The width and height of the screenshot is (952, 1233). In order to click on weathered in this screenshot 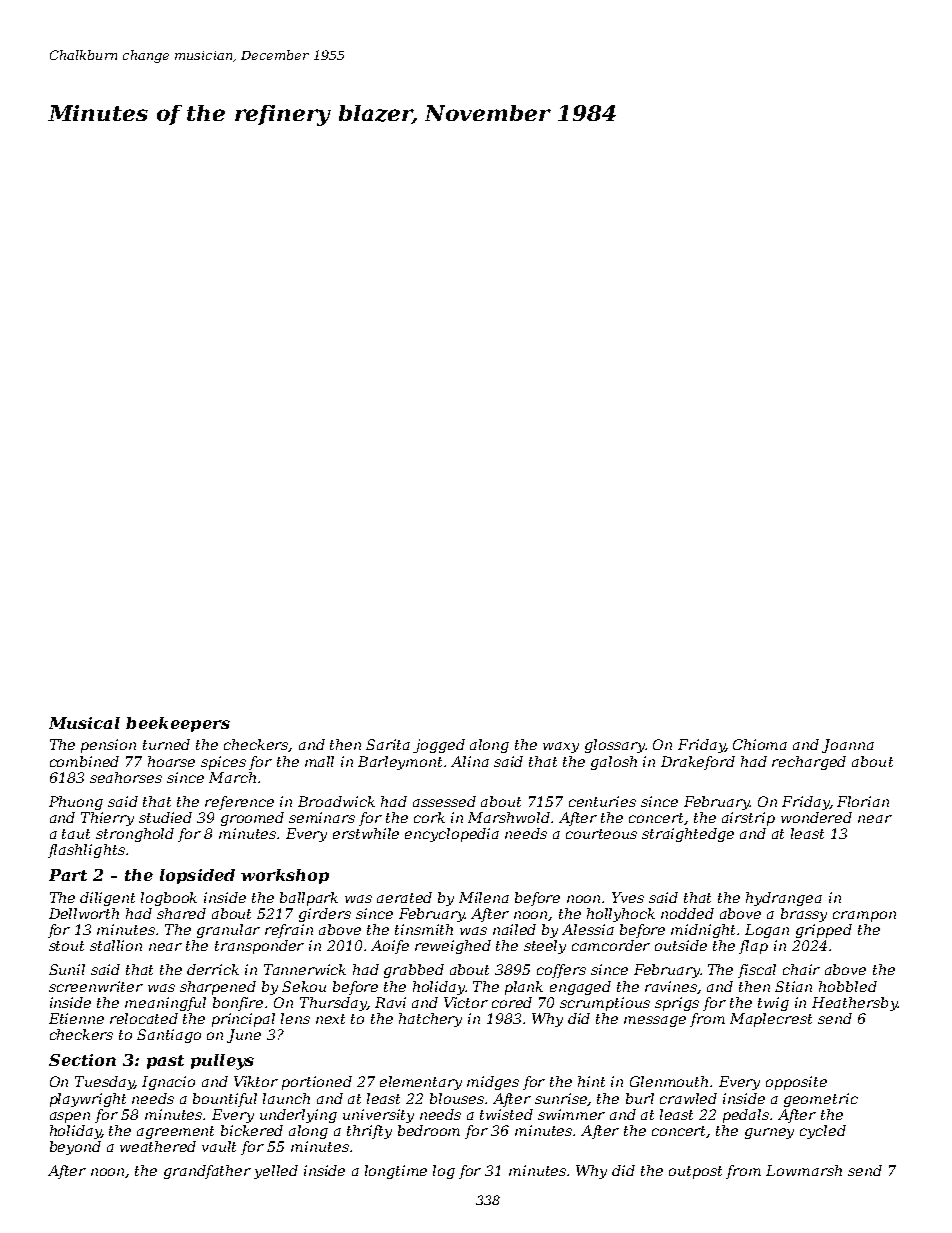, I will do `click(158, 1146)`.
